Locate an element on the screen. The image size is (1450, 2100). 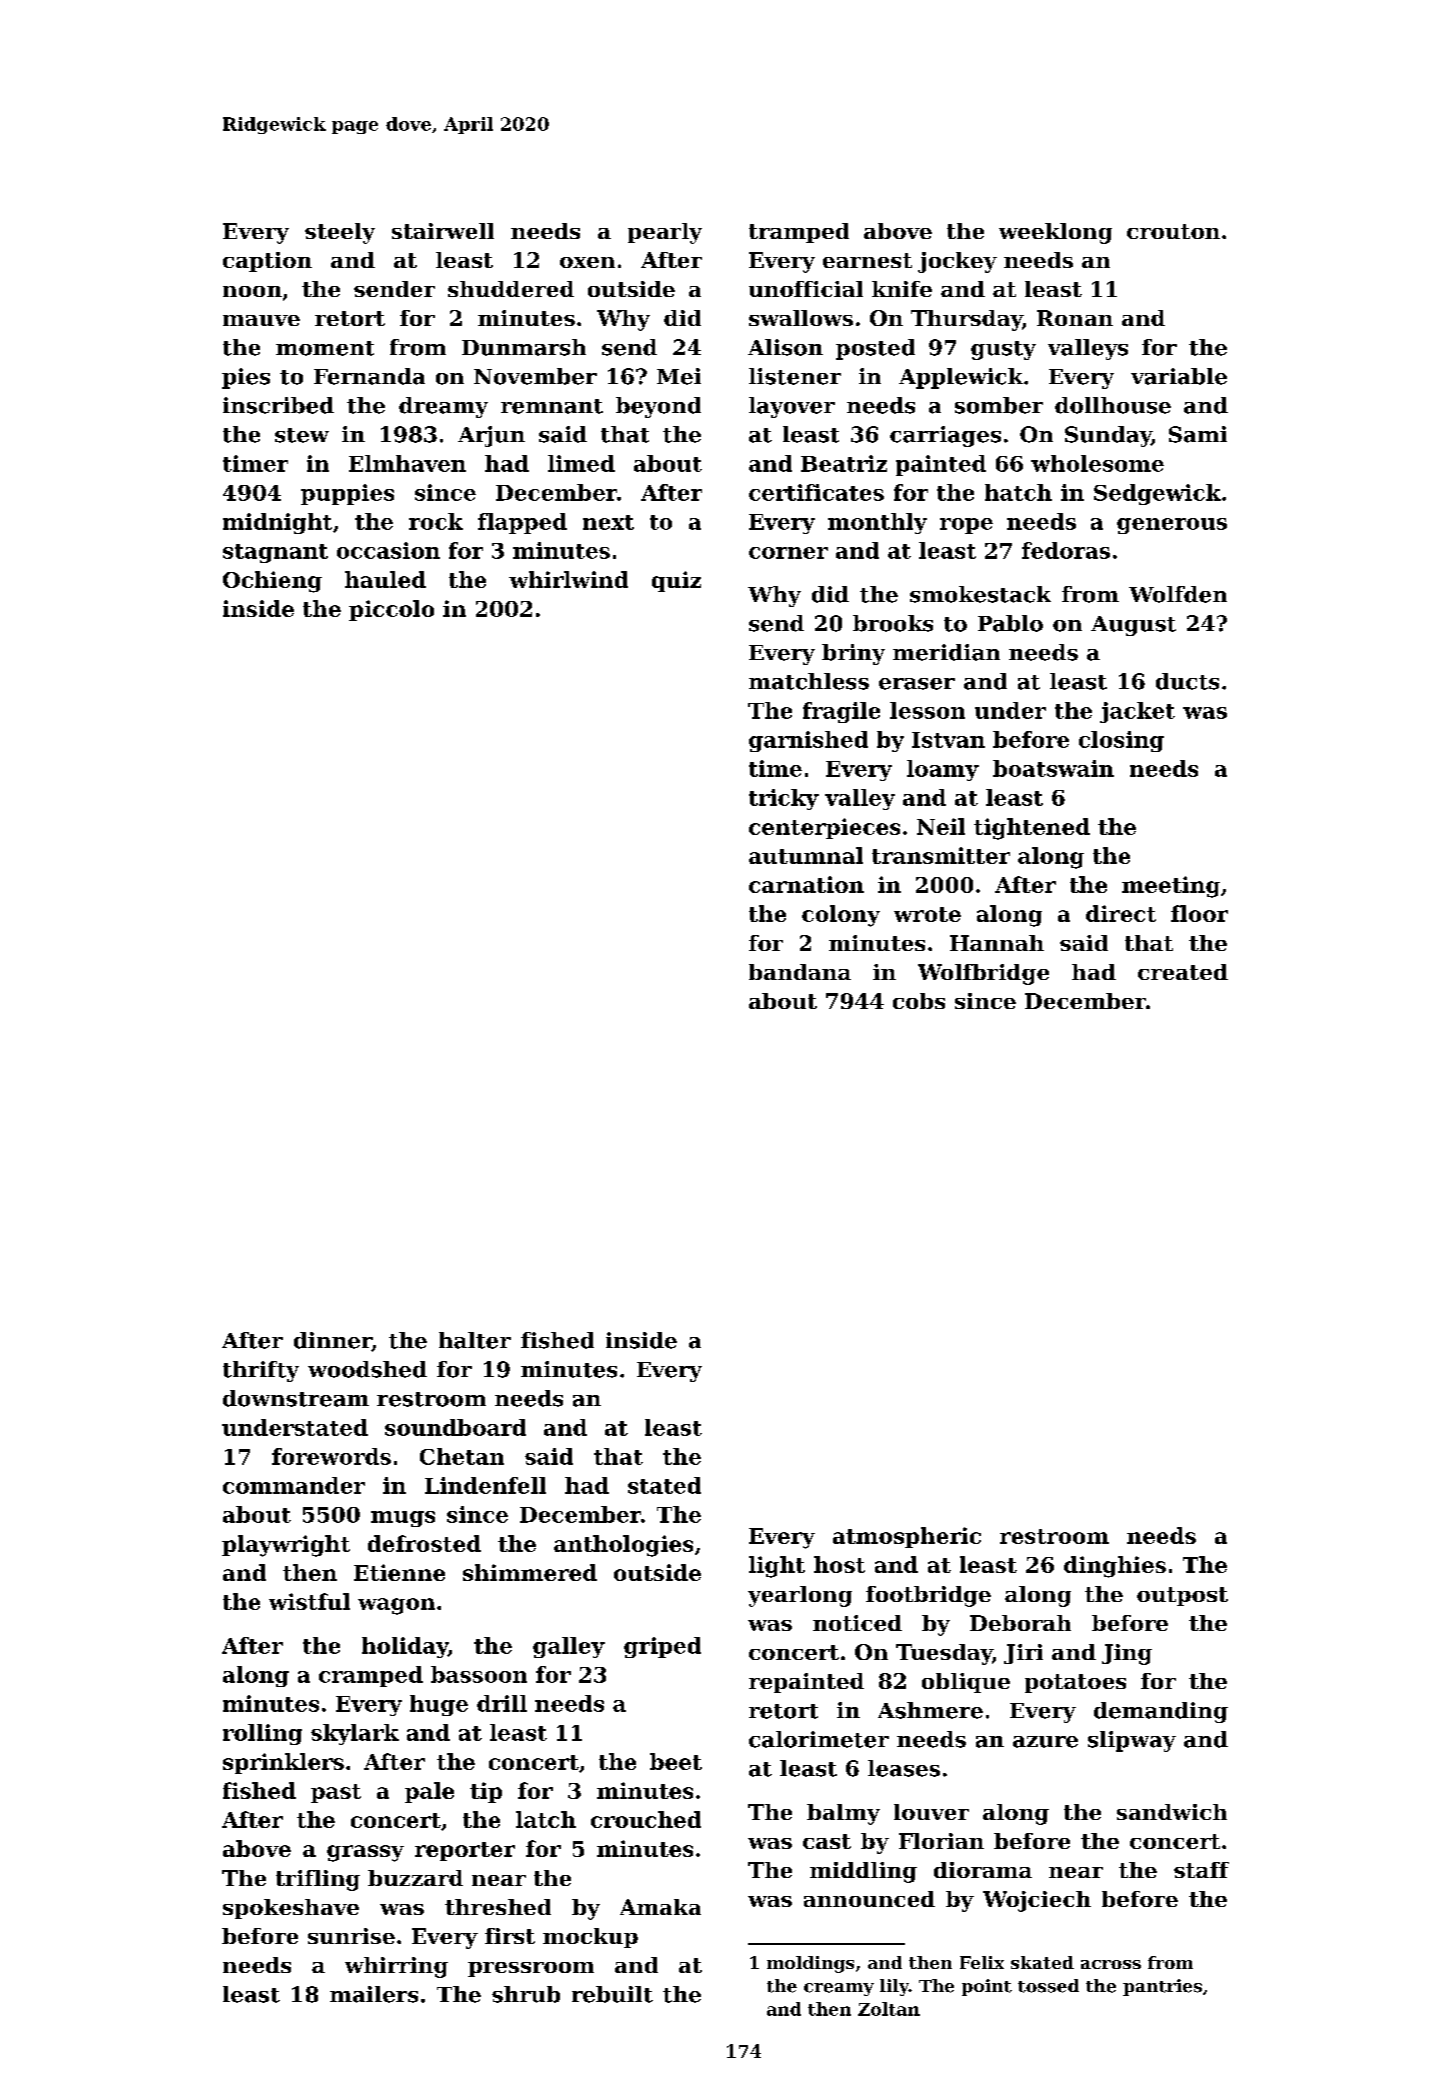
piccolo is located at coordinates (391, 610).
